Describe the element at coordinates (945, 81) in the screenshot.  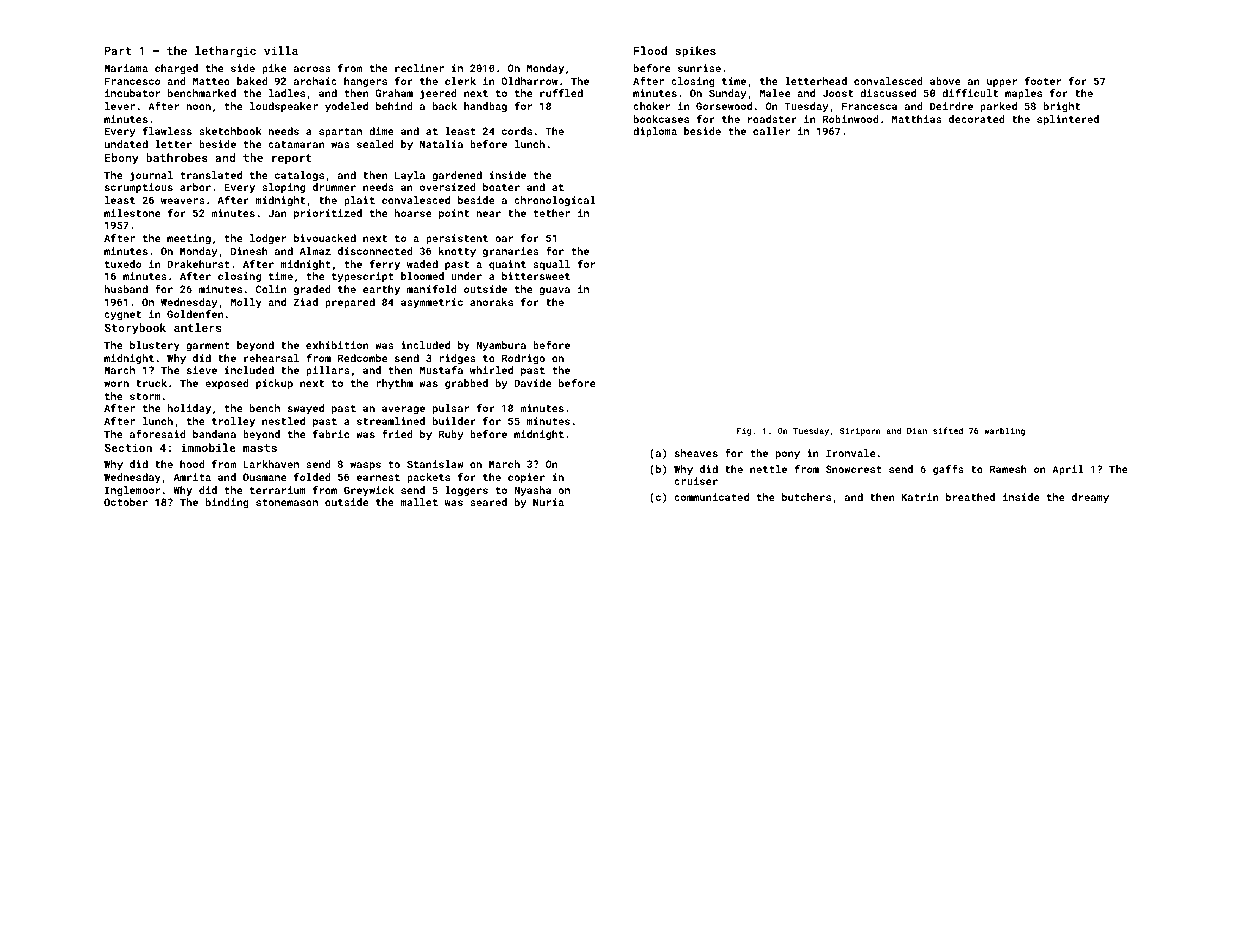
I see `above` at that location.
